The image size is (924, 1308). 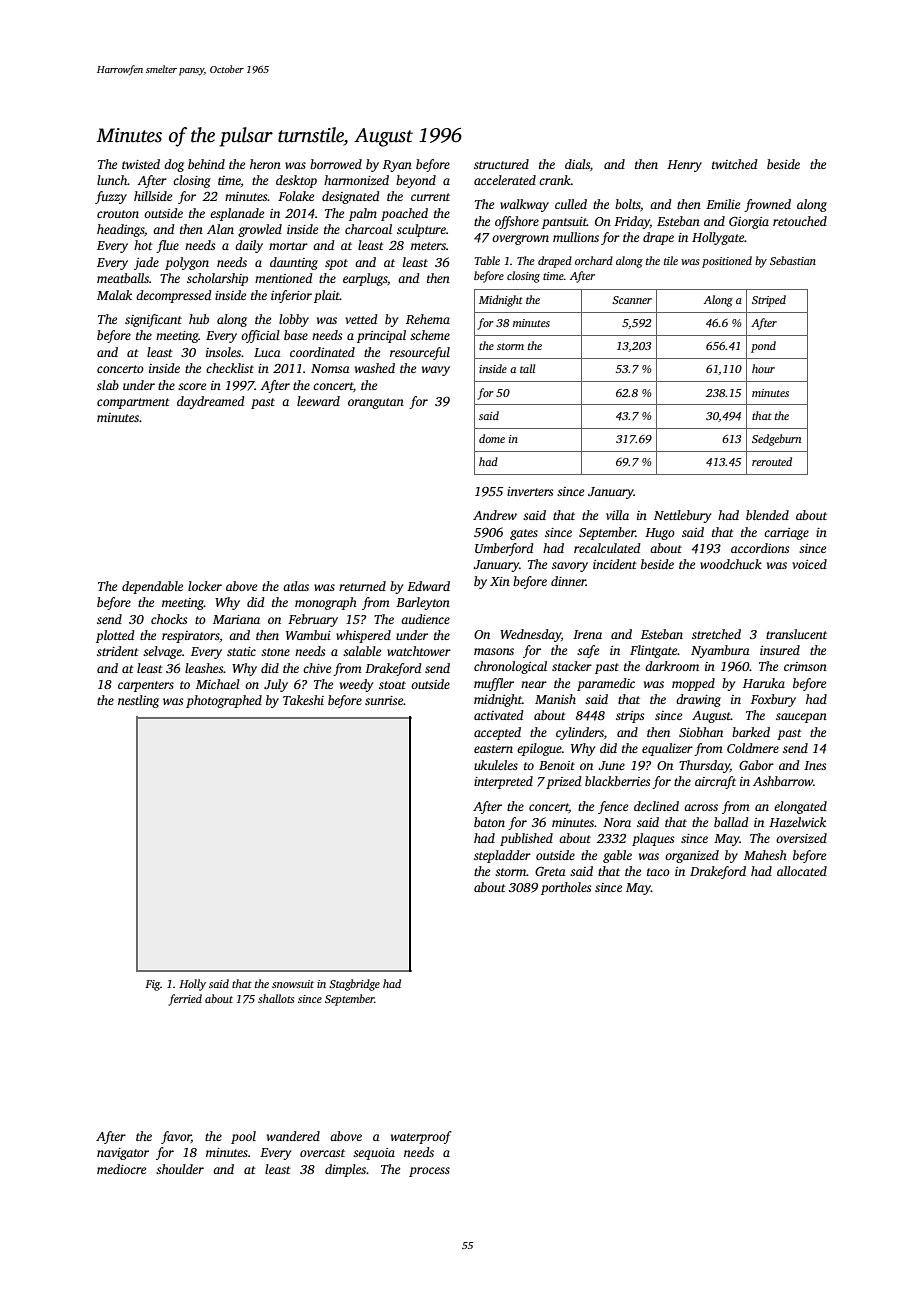 What do you see at coordinates (361, 319) in the page?
I see `vetted` at bounding box center [361, 319].
